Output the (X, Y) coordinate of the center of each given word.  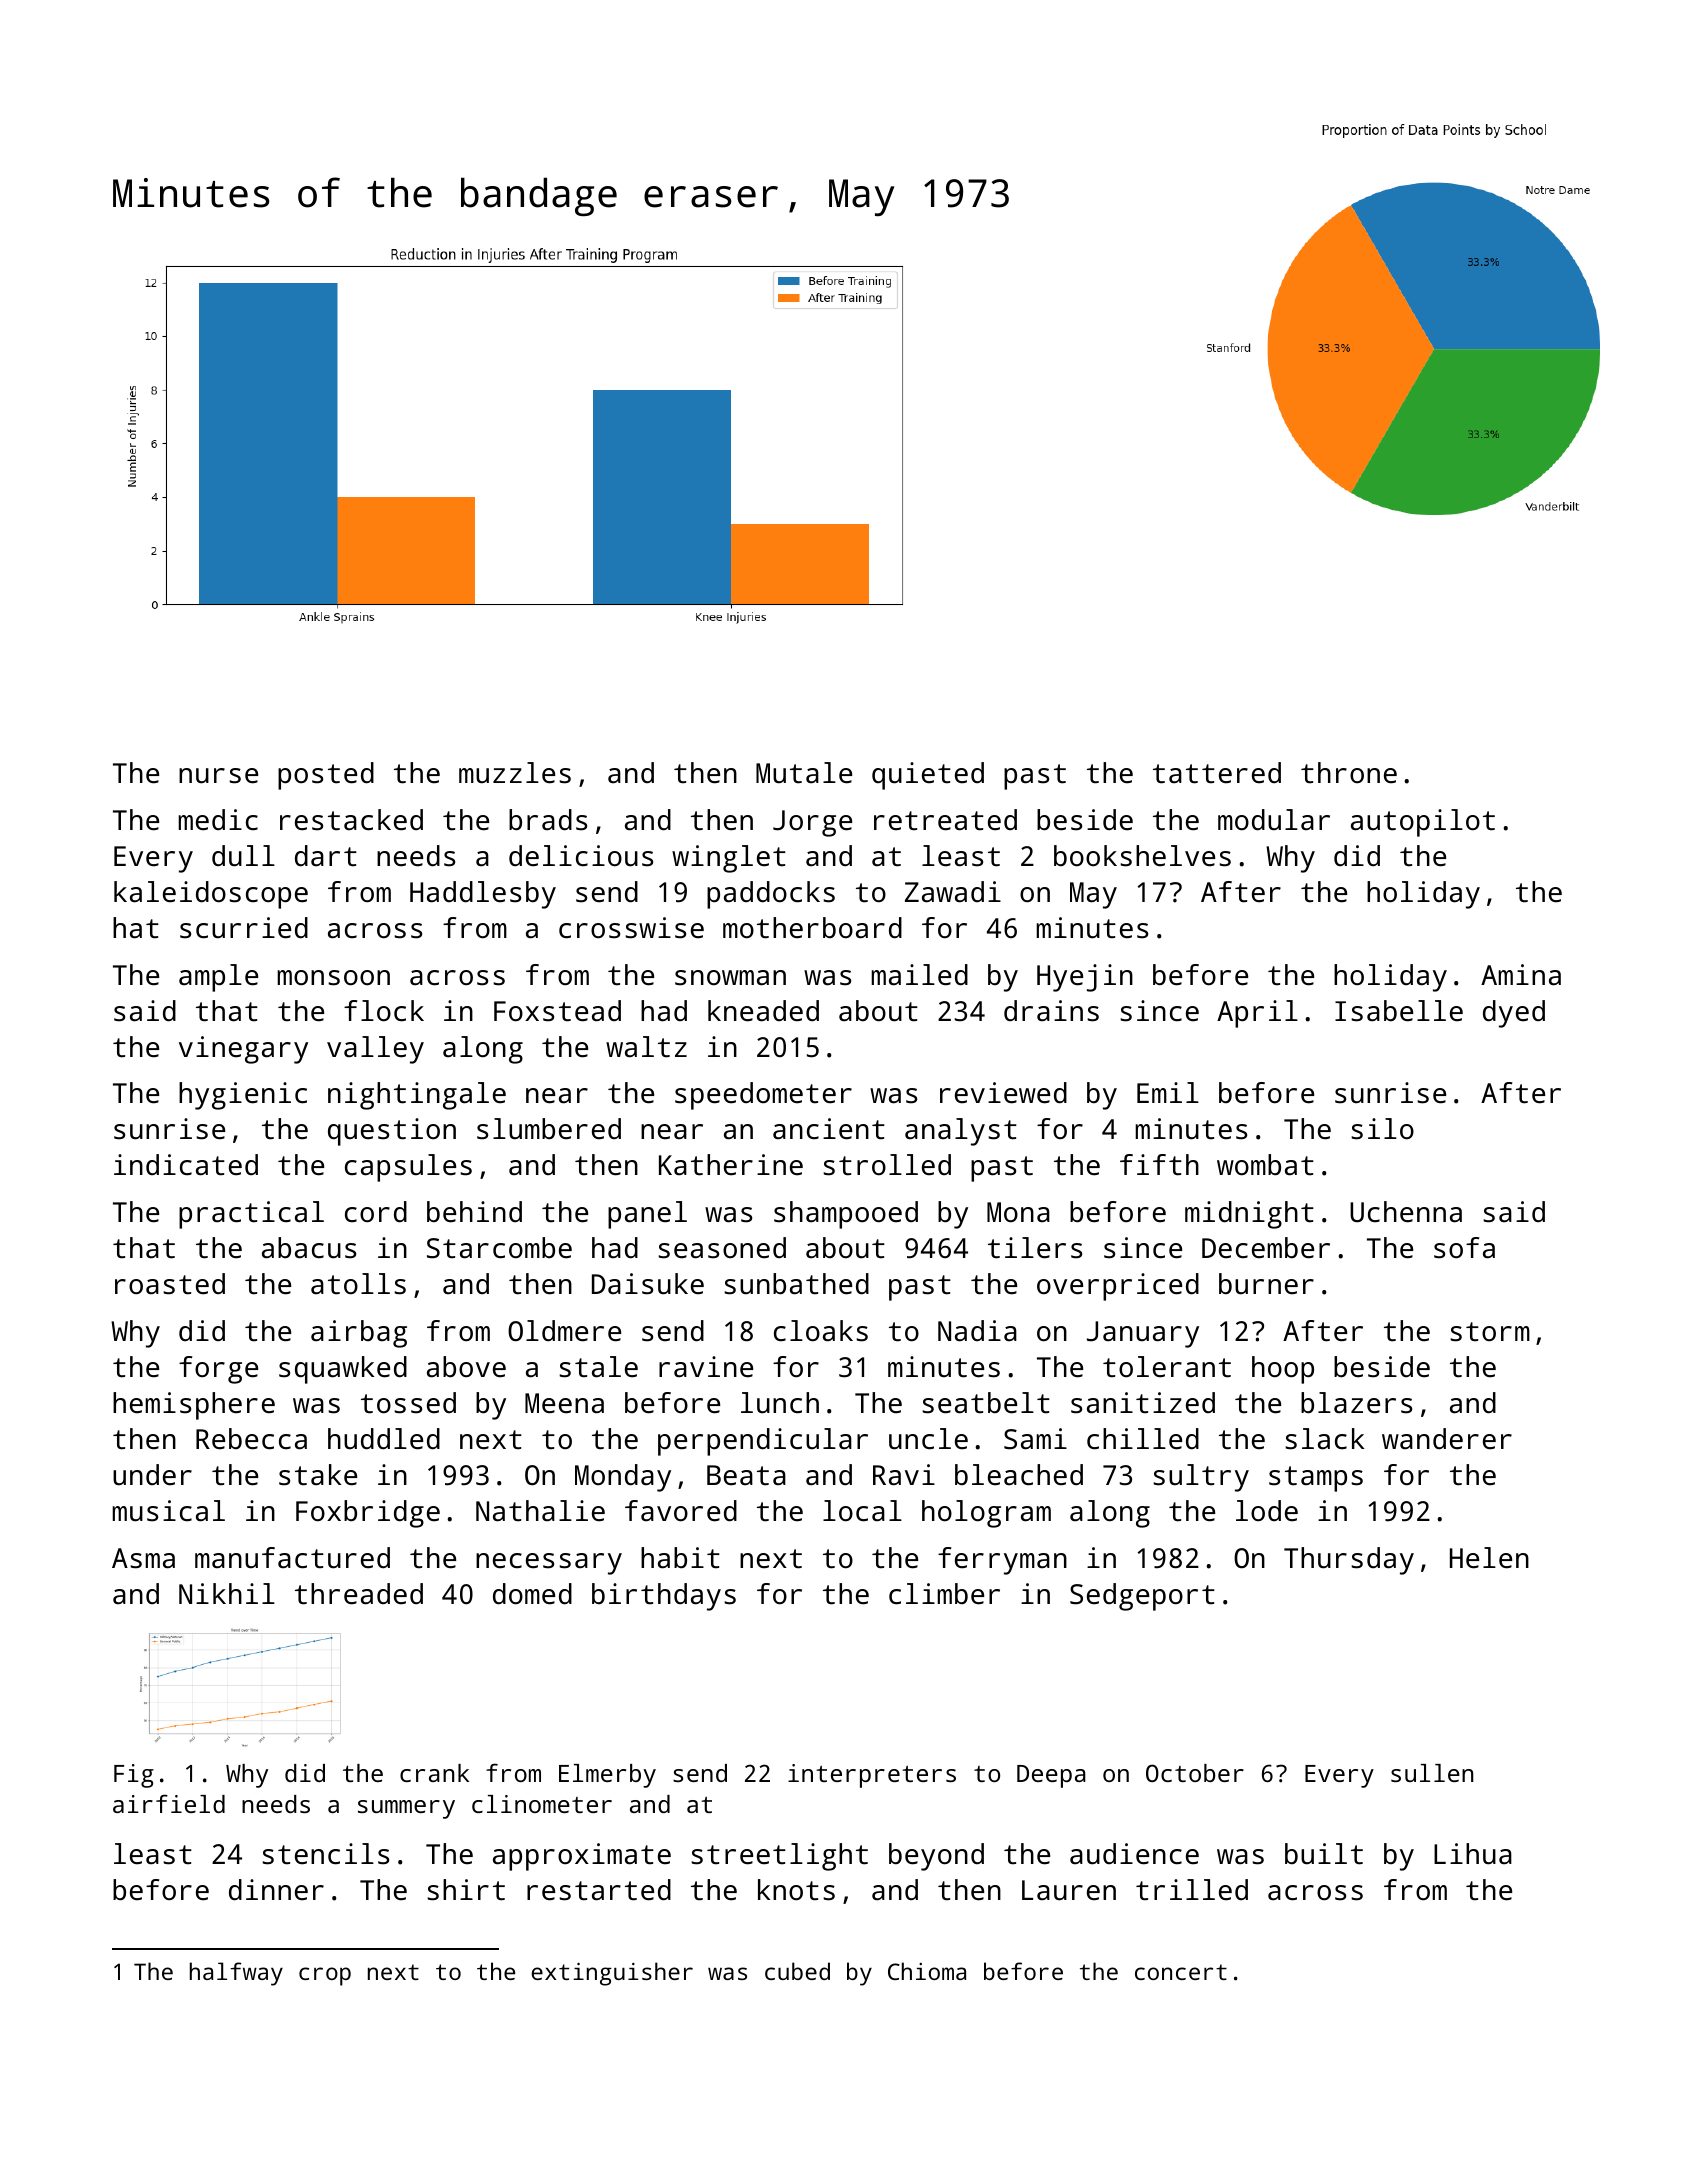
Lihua (1473, 1854)
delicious (581, 856)
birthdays (664, 1597)
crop (325, 1976)
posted (326, 776)
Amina (1521, 975)
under (152, 1475)
